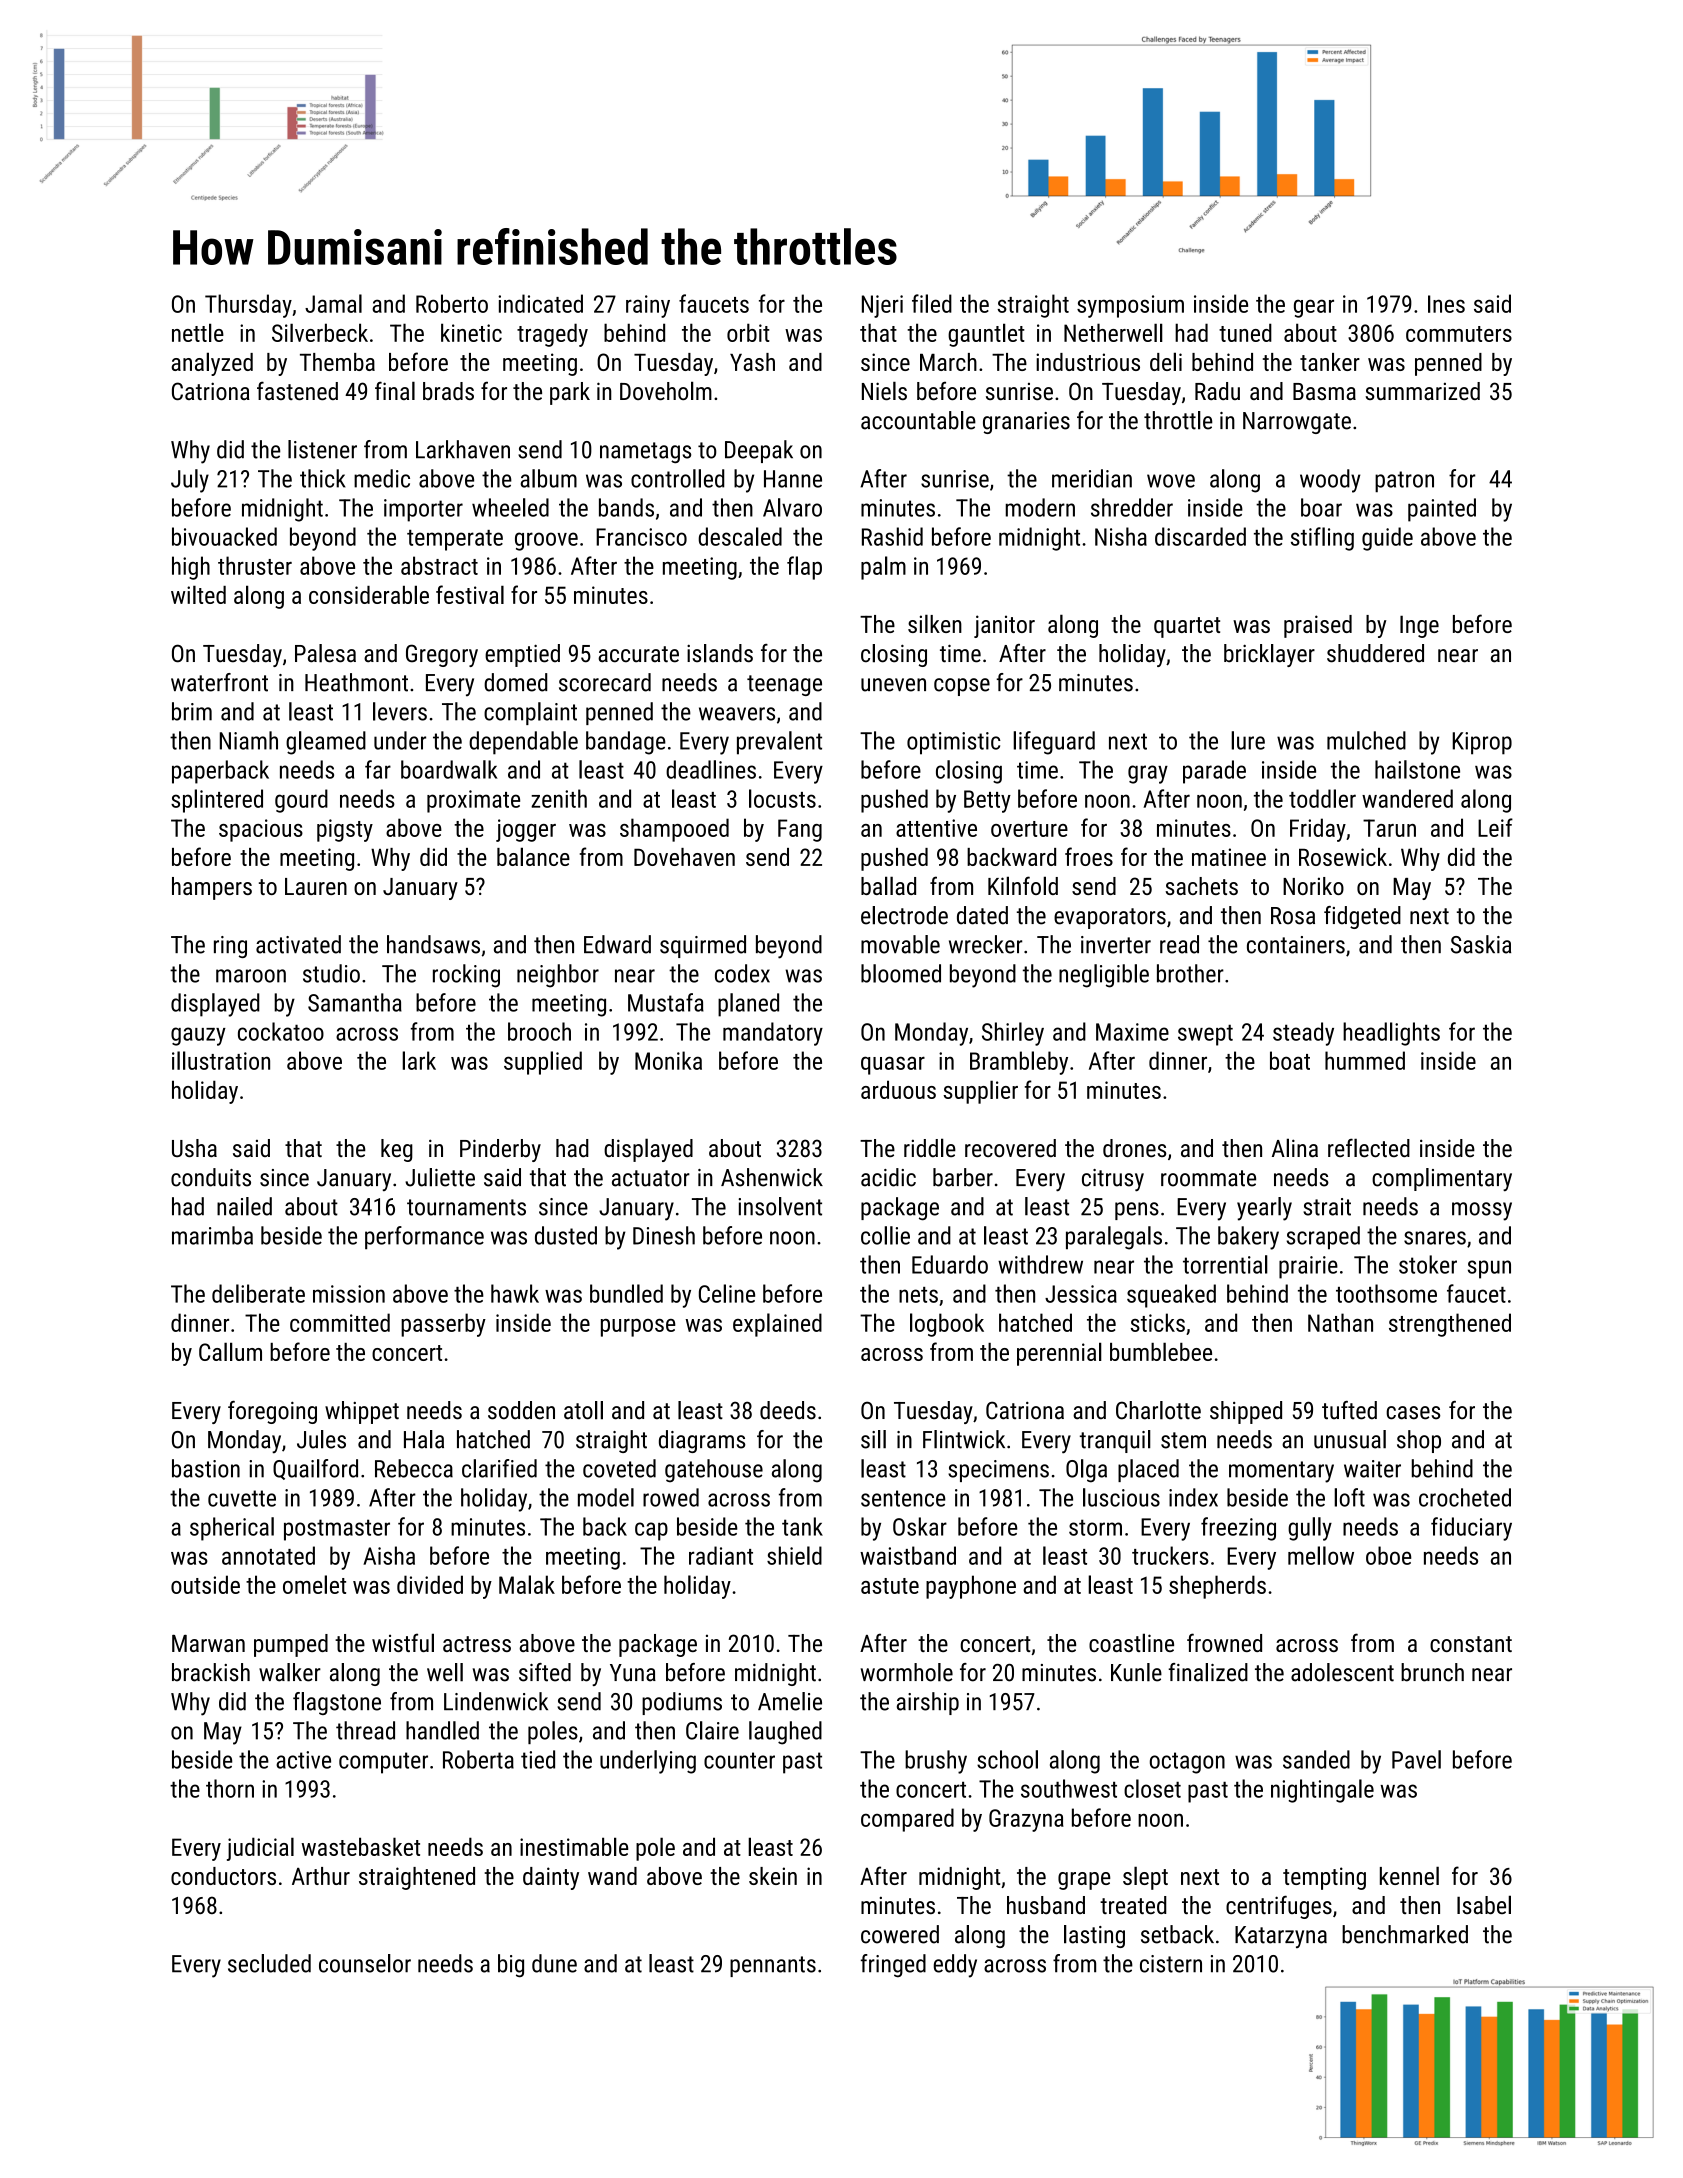 Image resolution: width=1683 pixels, height=2178 pixels. What do you see at coordinates (333, 303) in the page?
I see `Jamal` at bounding box center [333, 303].
